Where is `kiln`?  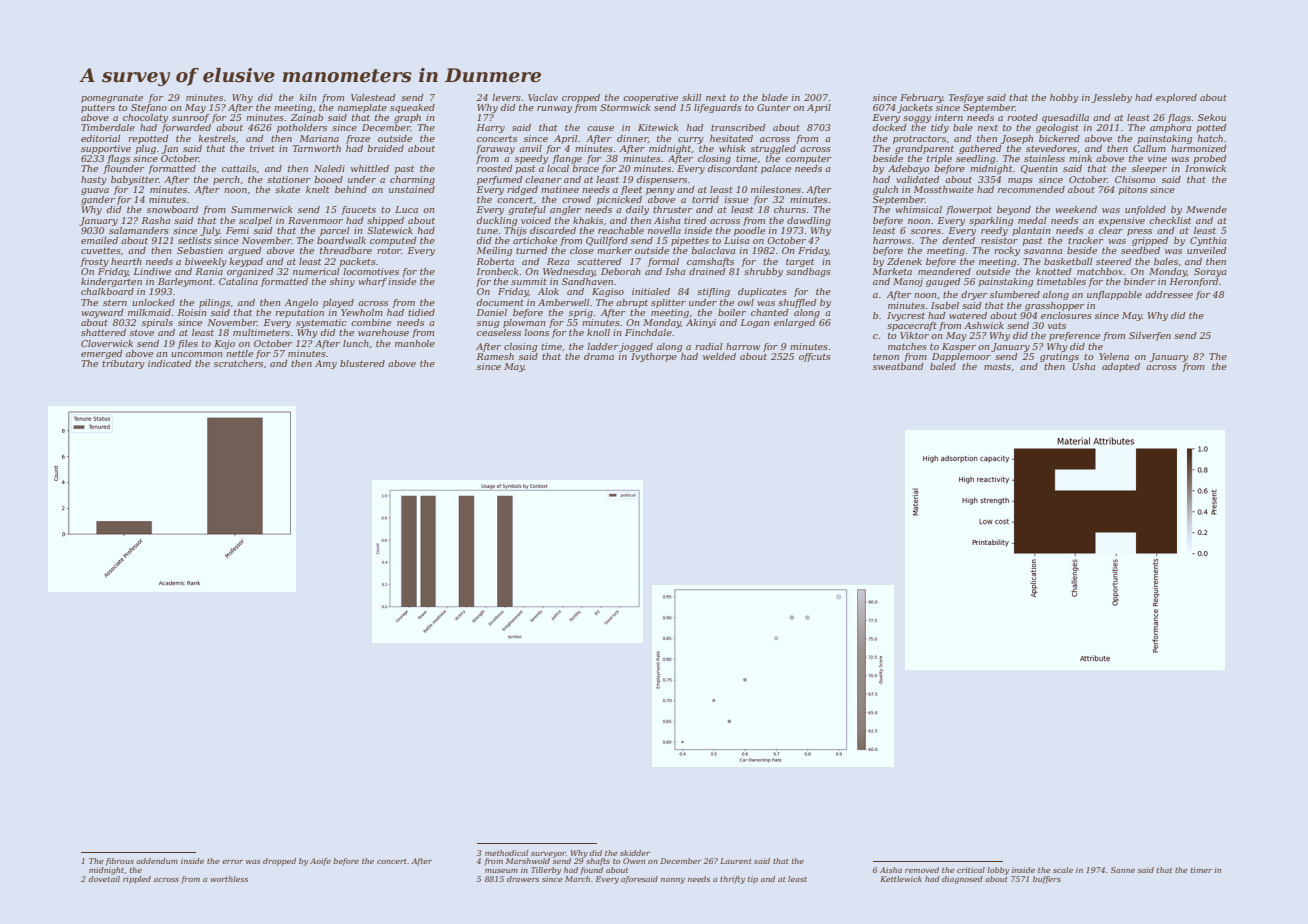
kiln is located at coordinates (307, 97).
